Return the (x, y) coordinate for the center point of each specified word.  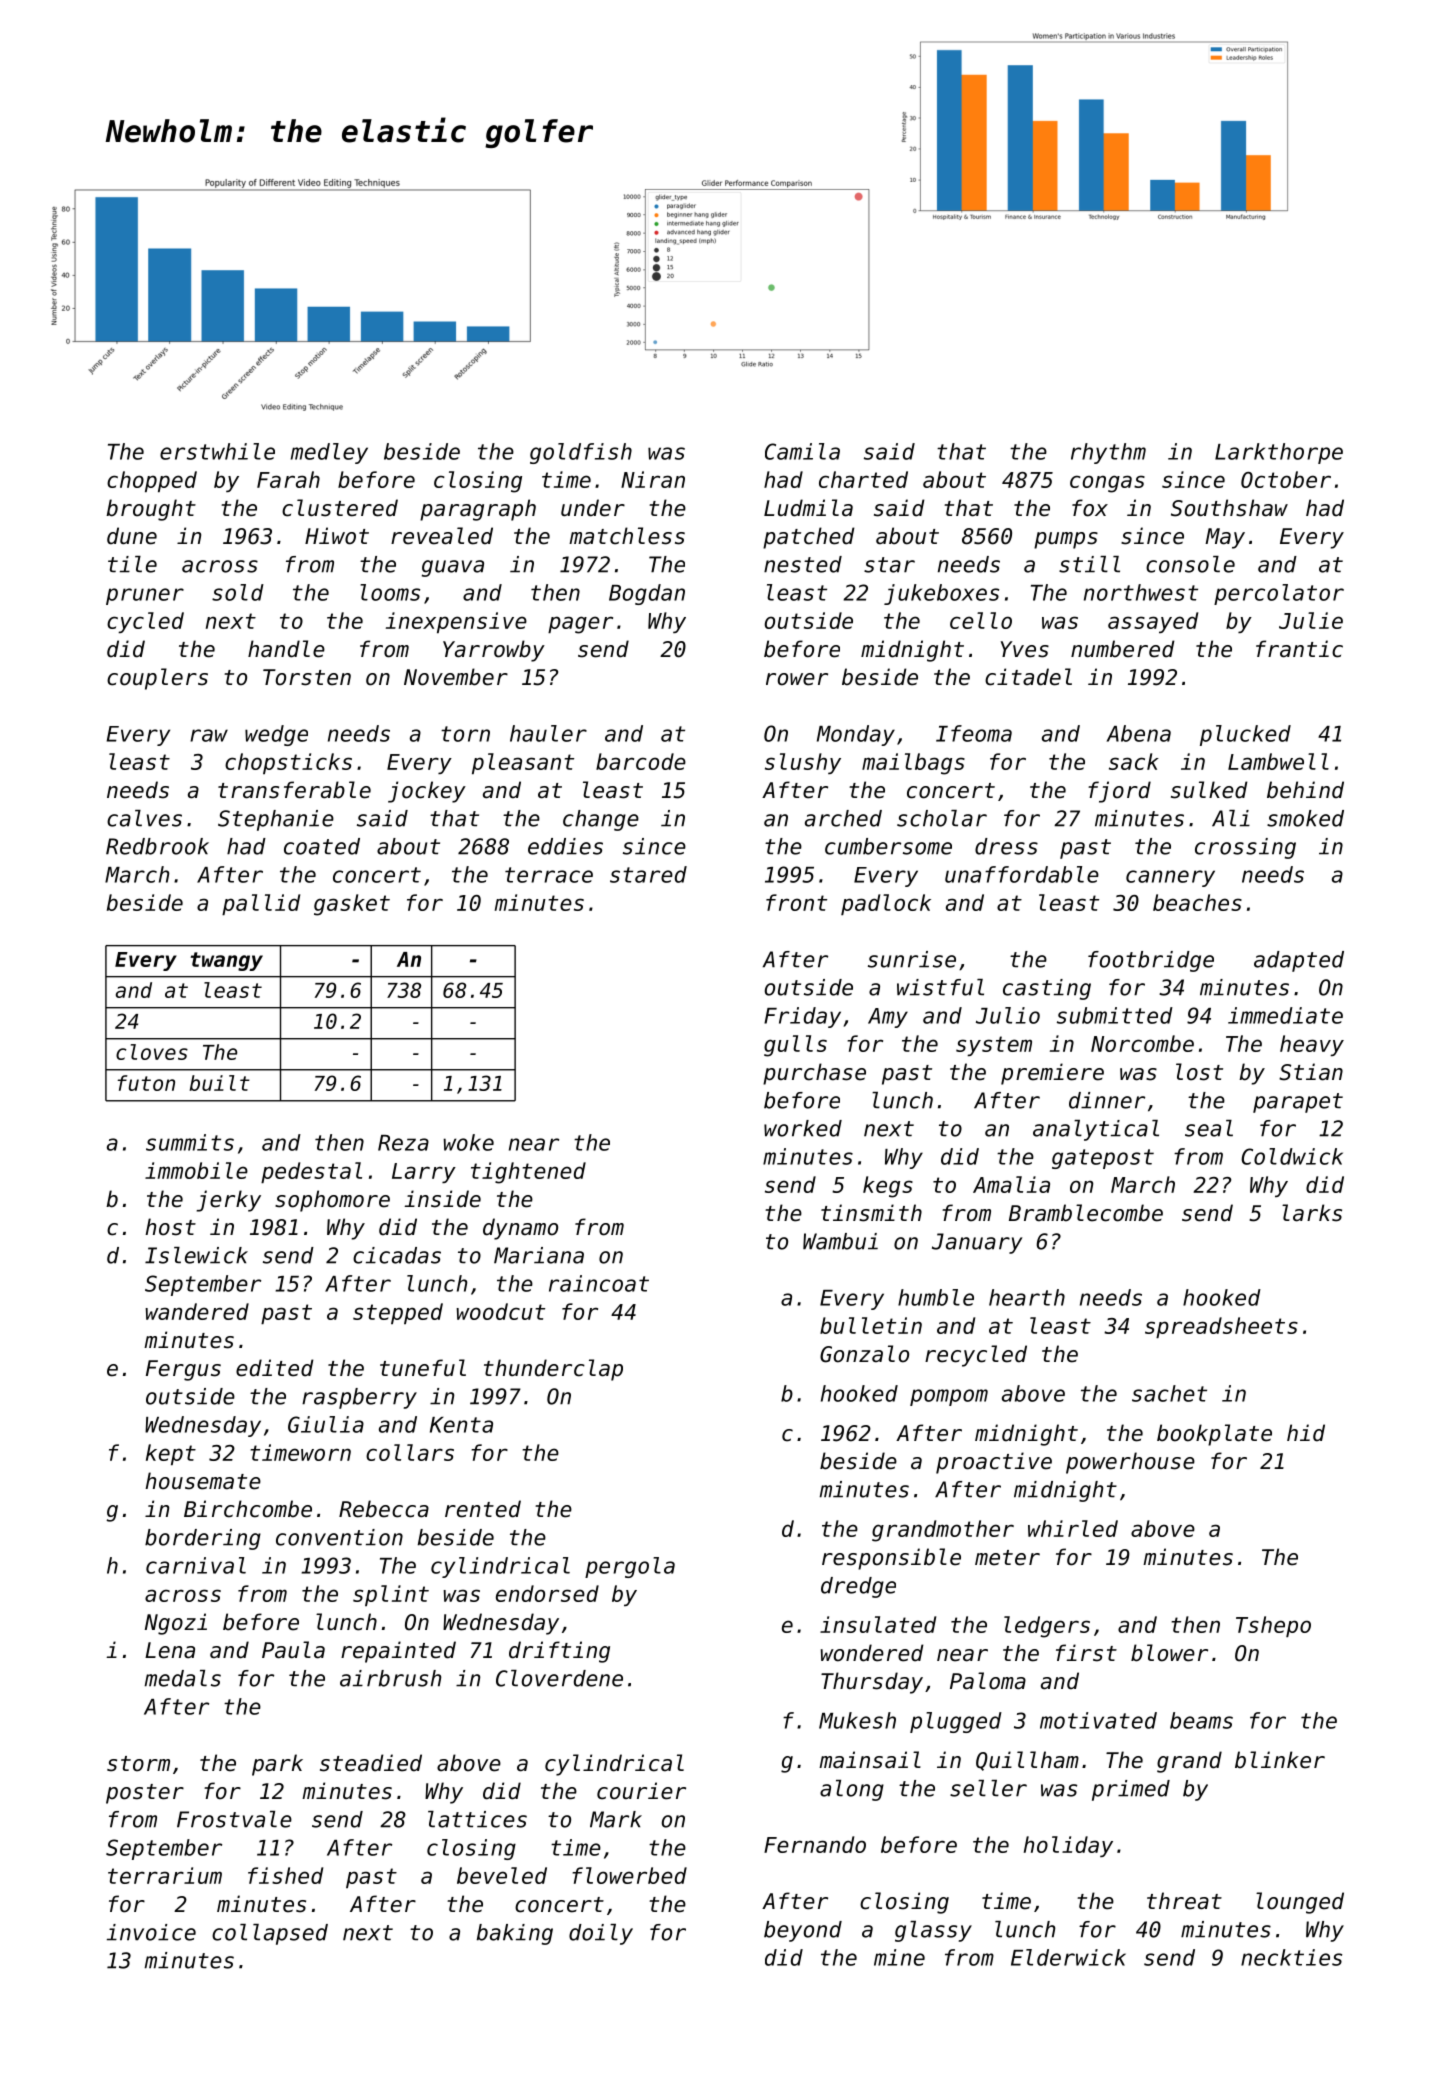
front (796, 902)
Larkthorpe (1279, 453)
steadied (371, 1763)
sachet (1169, 1393)
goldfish (581, 453)
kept (171, 1454)
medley (329, 453)
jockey (427, 792)
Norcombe (1142, 1043)
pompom (949, 1397)
